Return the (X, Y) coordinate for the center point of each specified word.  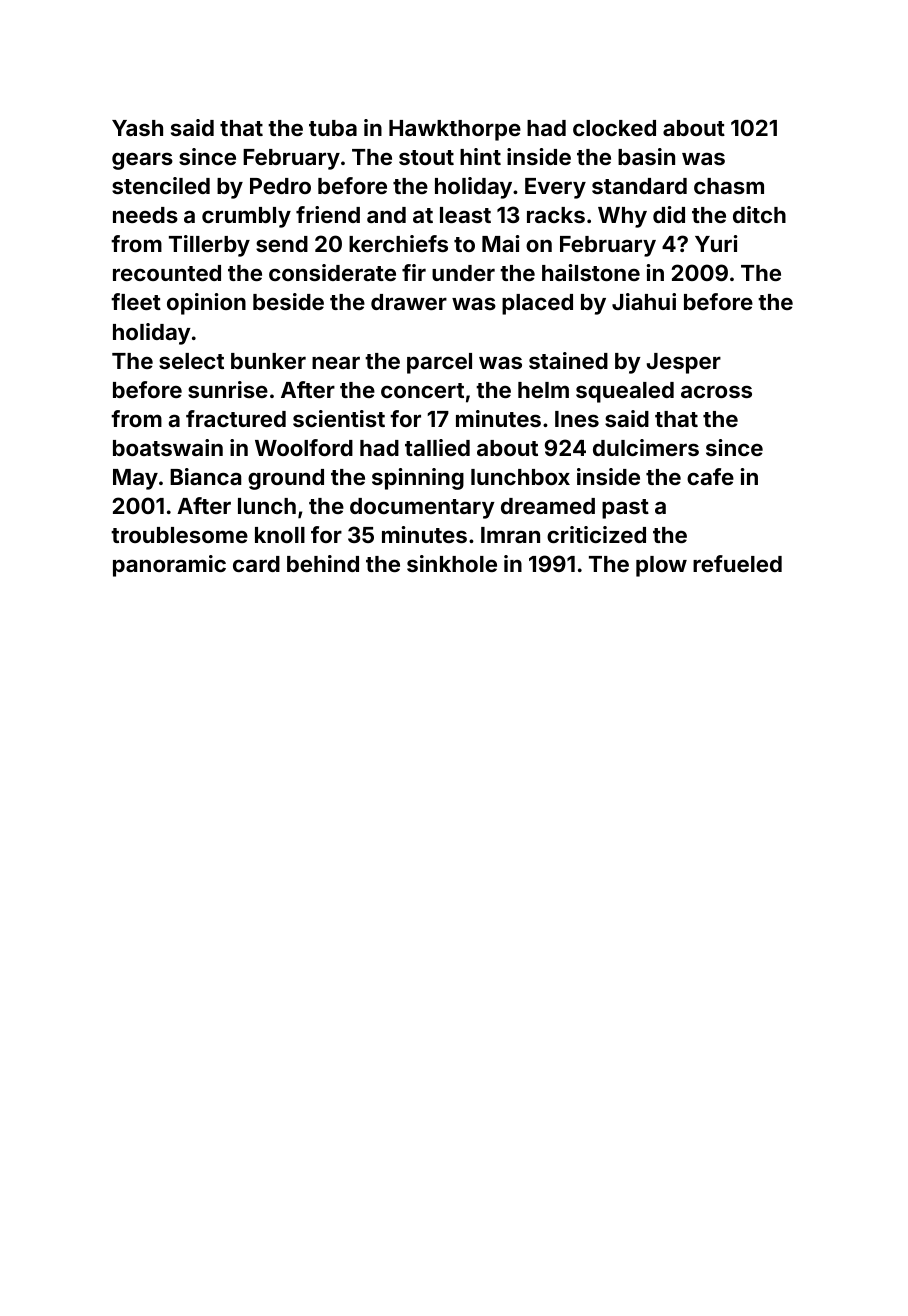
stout (426, 157)
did (669, 214)
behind (323, 563)
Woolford (304, 447)
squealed (625, 392)
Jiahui (644, 301)
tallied (437, 447)
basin (646, 156)
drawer (409, 302)
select (191, 361)
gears (142, 161)
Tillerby (209, 246)
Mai (501, 243)
